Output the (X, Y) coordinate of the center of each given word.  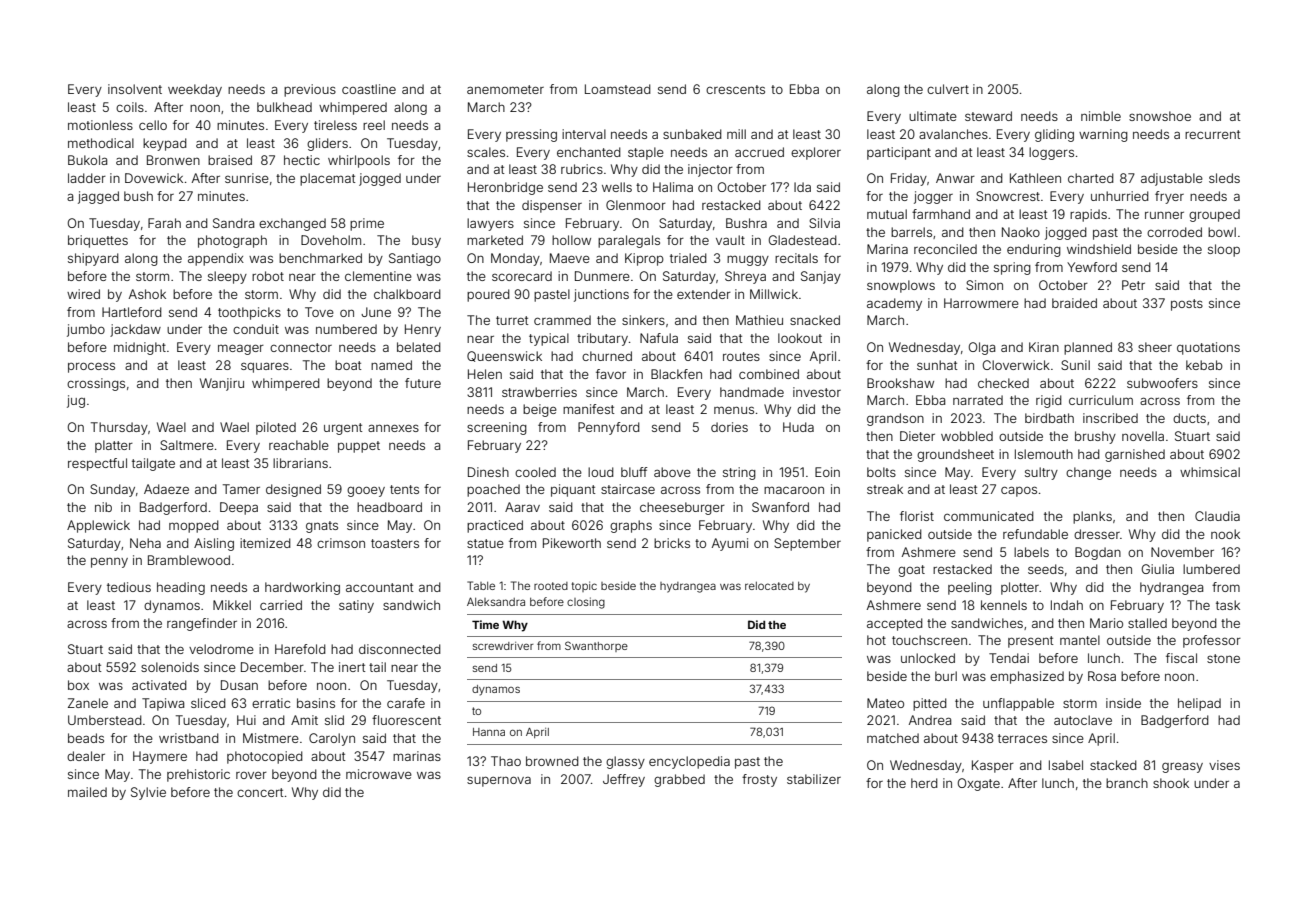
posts (1187, 305)
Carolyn (332, 739)
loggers (1051, 153)
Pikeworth (572, 543)
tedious (129, 587)
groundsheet (955, 455)
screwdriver (503, 646)
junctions (601, 295)
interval (584, 134)
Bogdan (1098, 553)
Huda (798, 427)
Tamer (241, 489)
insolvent (135, 89)
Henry (423, 330)
